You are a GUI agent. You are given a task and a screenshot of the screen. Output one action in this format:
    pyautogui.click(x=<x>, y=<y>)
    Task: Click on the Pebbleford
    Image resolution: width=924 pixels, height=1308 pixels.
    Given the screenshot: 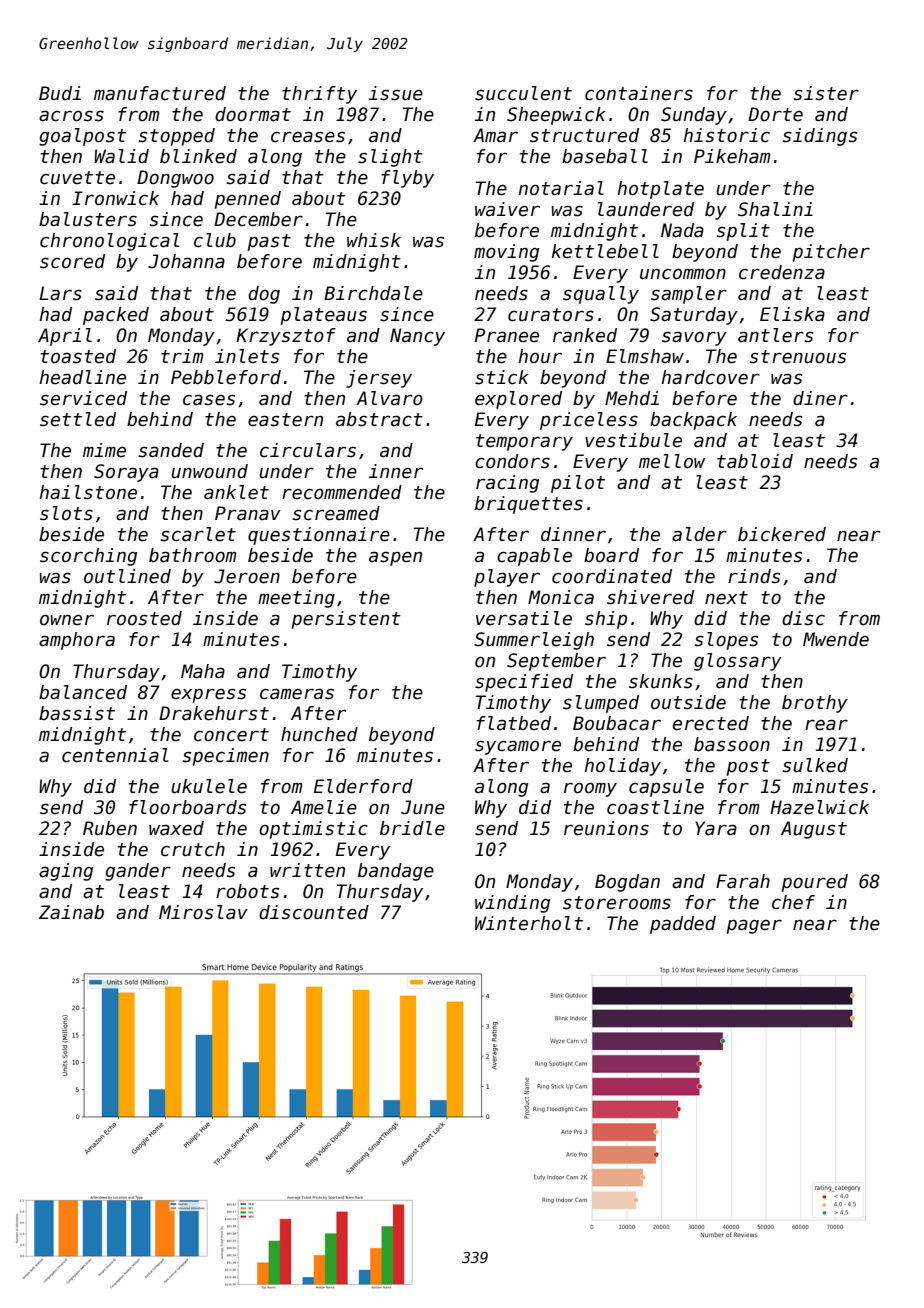 What is the action you would take?
    pyautogui.click(x=226, y=377)
